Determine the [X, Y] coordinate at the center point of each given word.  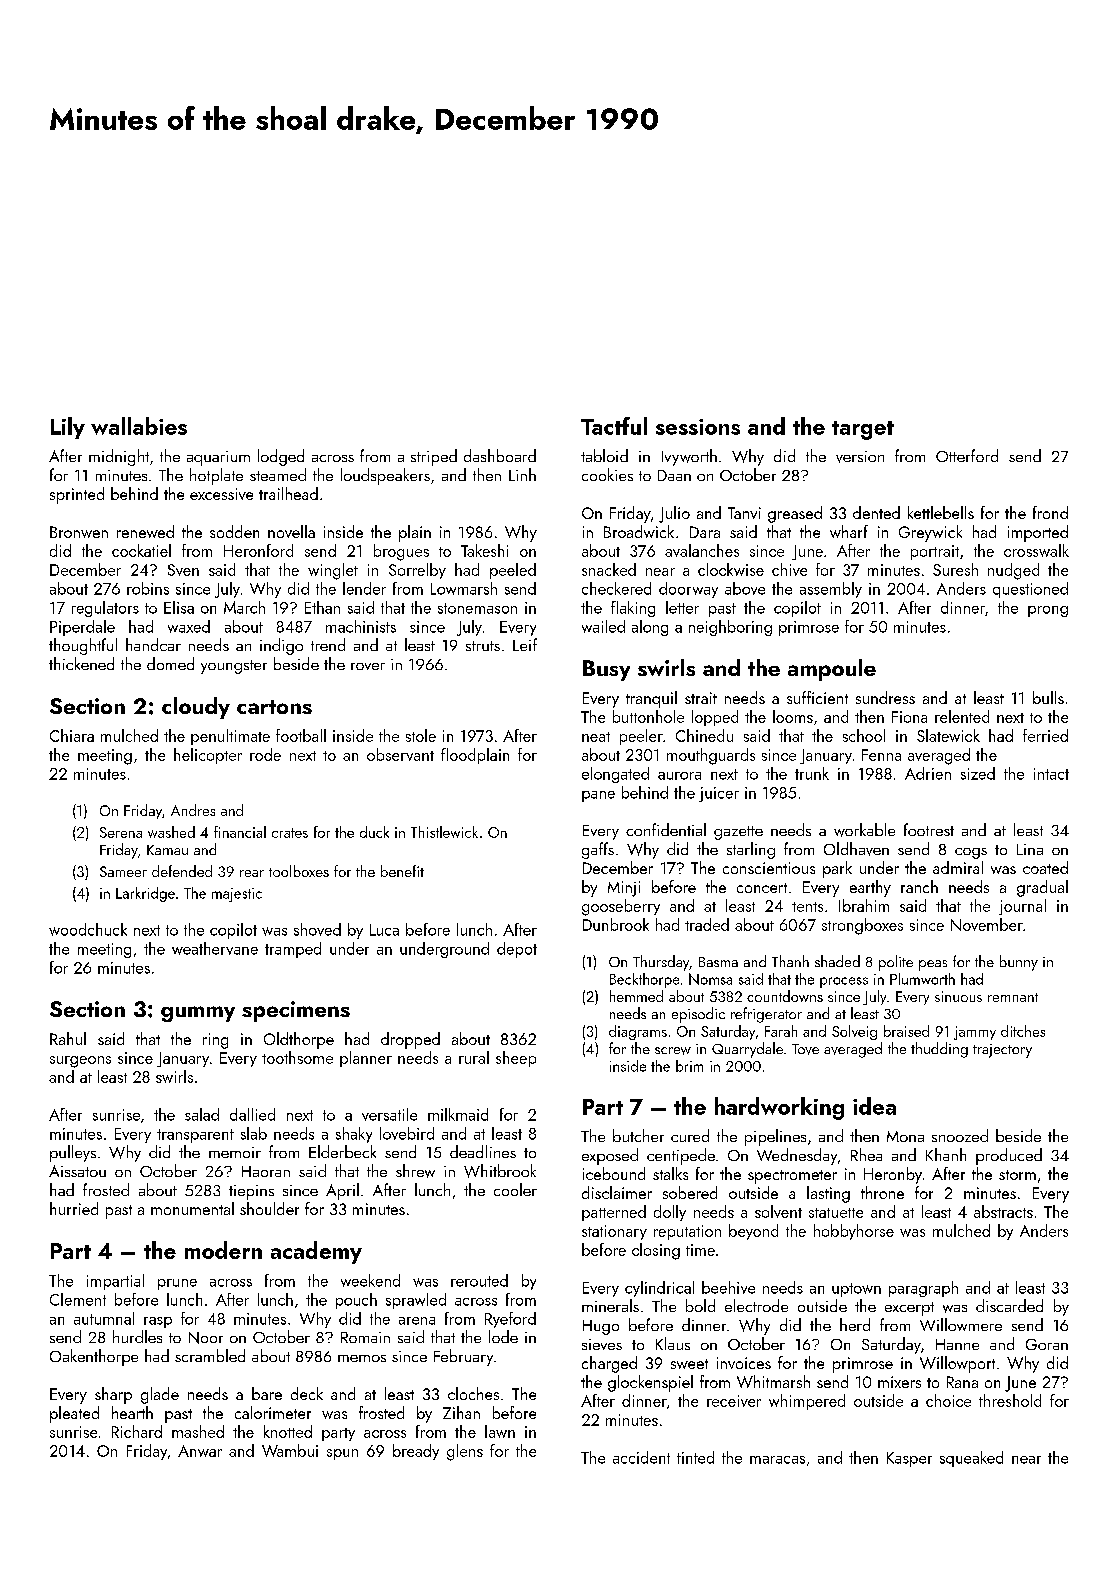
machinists [361, 626]
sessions [698, 427]
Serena [121, 832]
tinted [695, 1457]
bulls [1048, 697]
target [863, 430]
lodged [281, 457]
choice [948, 1400]
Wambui [290, 1450]
